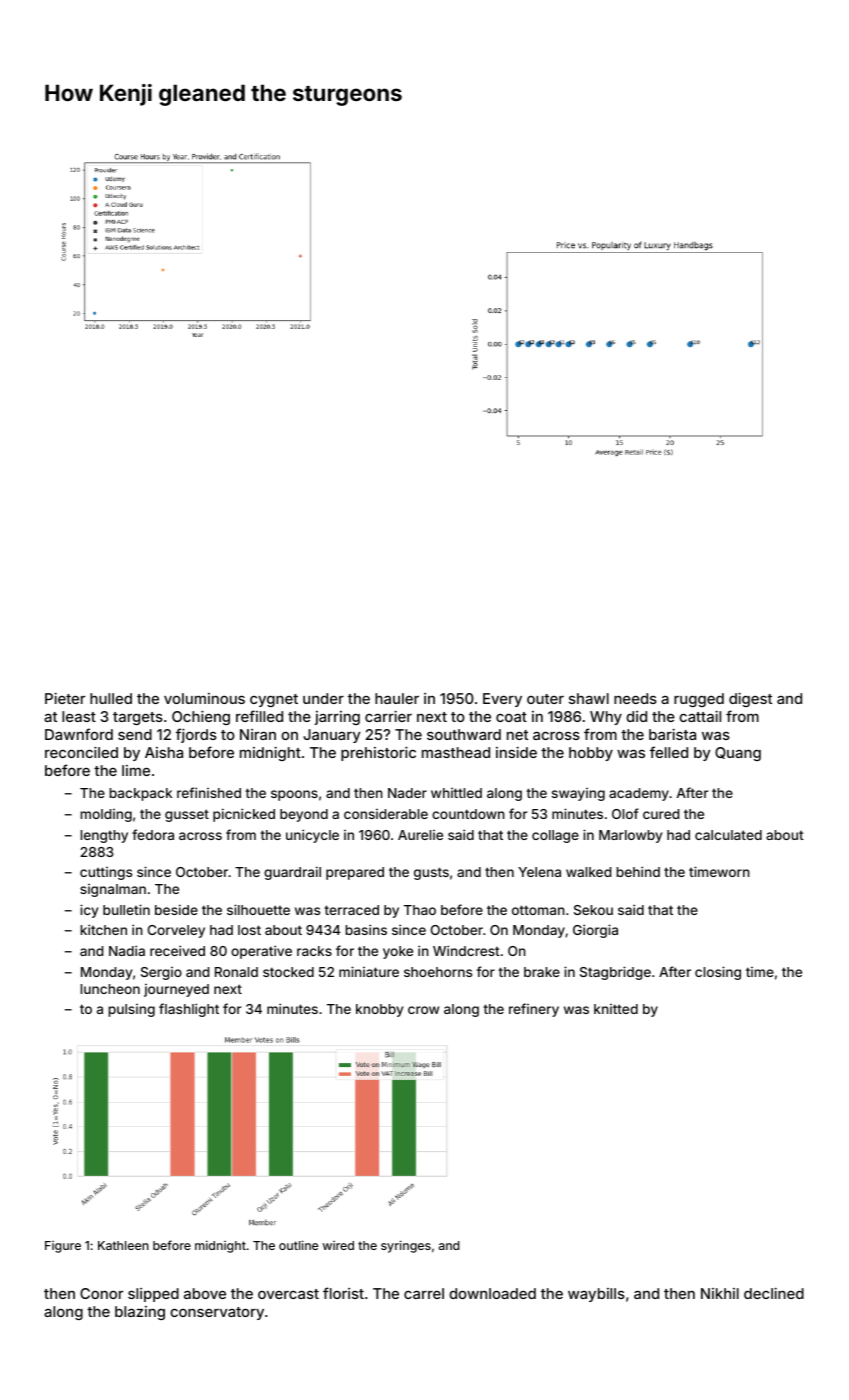 The image size is (849, 1400). Describe the element at coordinates (140, 1313) in the screenshot. I see `blazing` at that location.
